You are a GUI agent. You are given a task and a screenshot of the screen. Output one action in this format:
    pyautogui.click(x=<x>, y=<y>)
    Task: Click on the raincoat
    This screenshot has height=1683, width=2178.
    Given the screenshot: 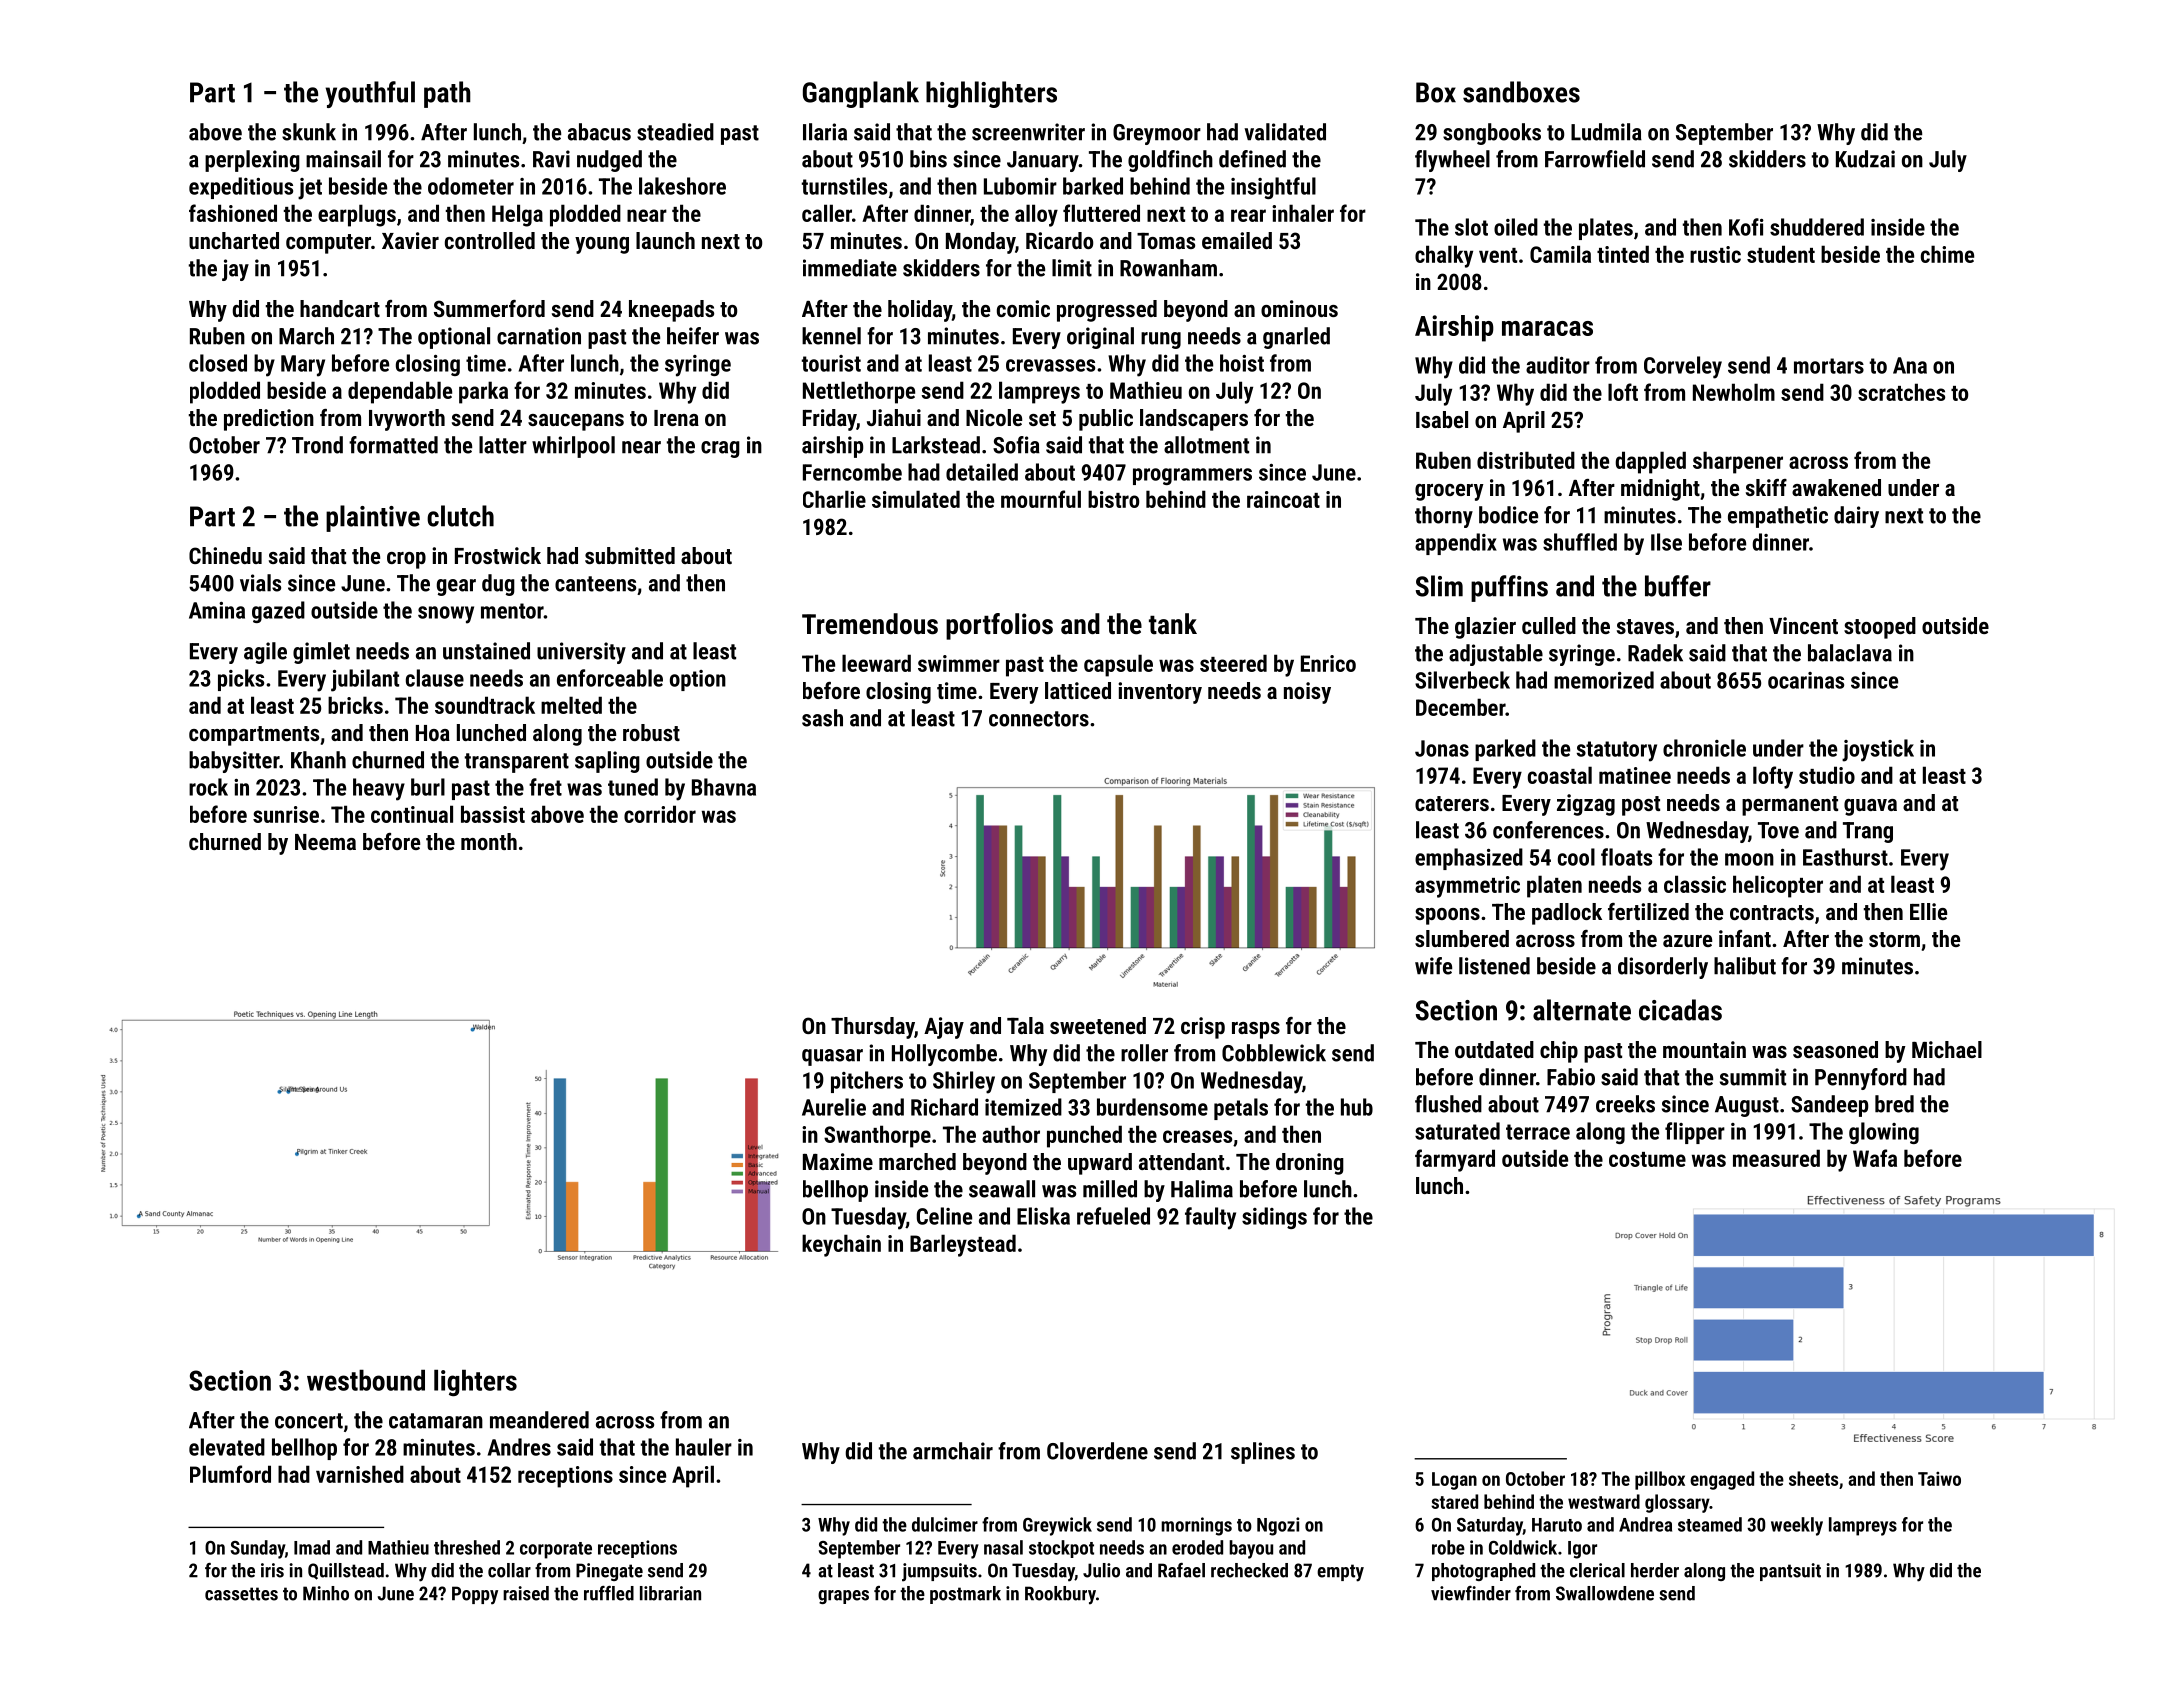 What is the action you would take?
    pyautogui.click(x=1283, y=499)
